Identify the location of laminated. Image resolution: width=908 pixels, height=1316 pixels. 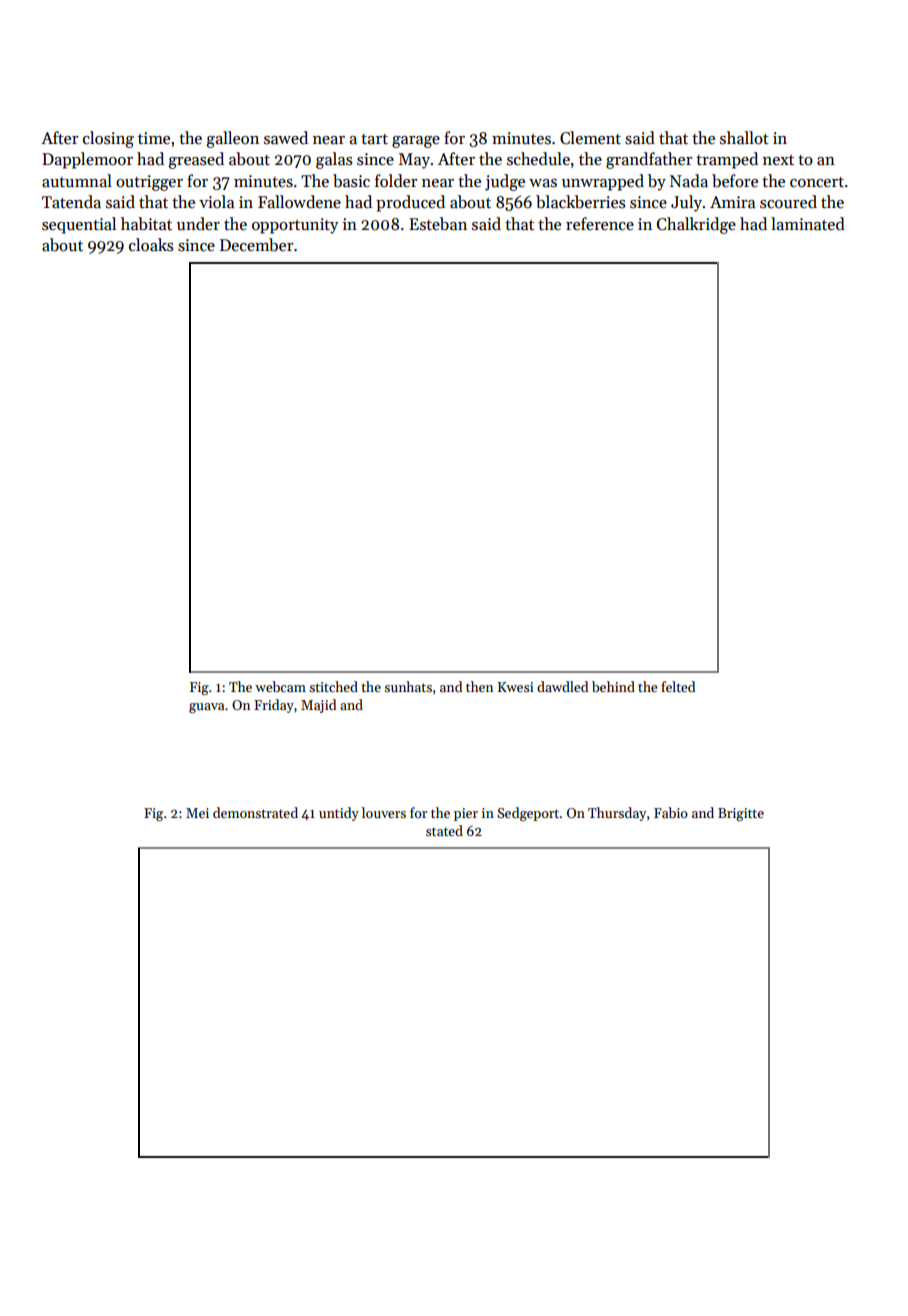
(808, 224).
